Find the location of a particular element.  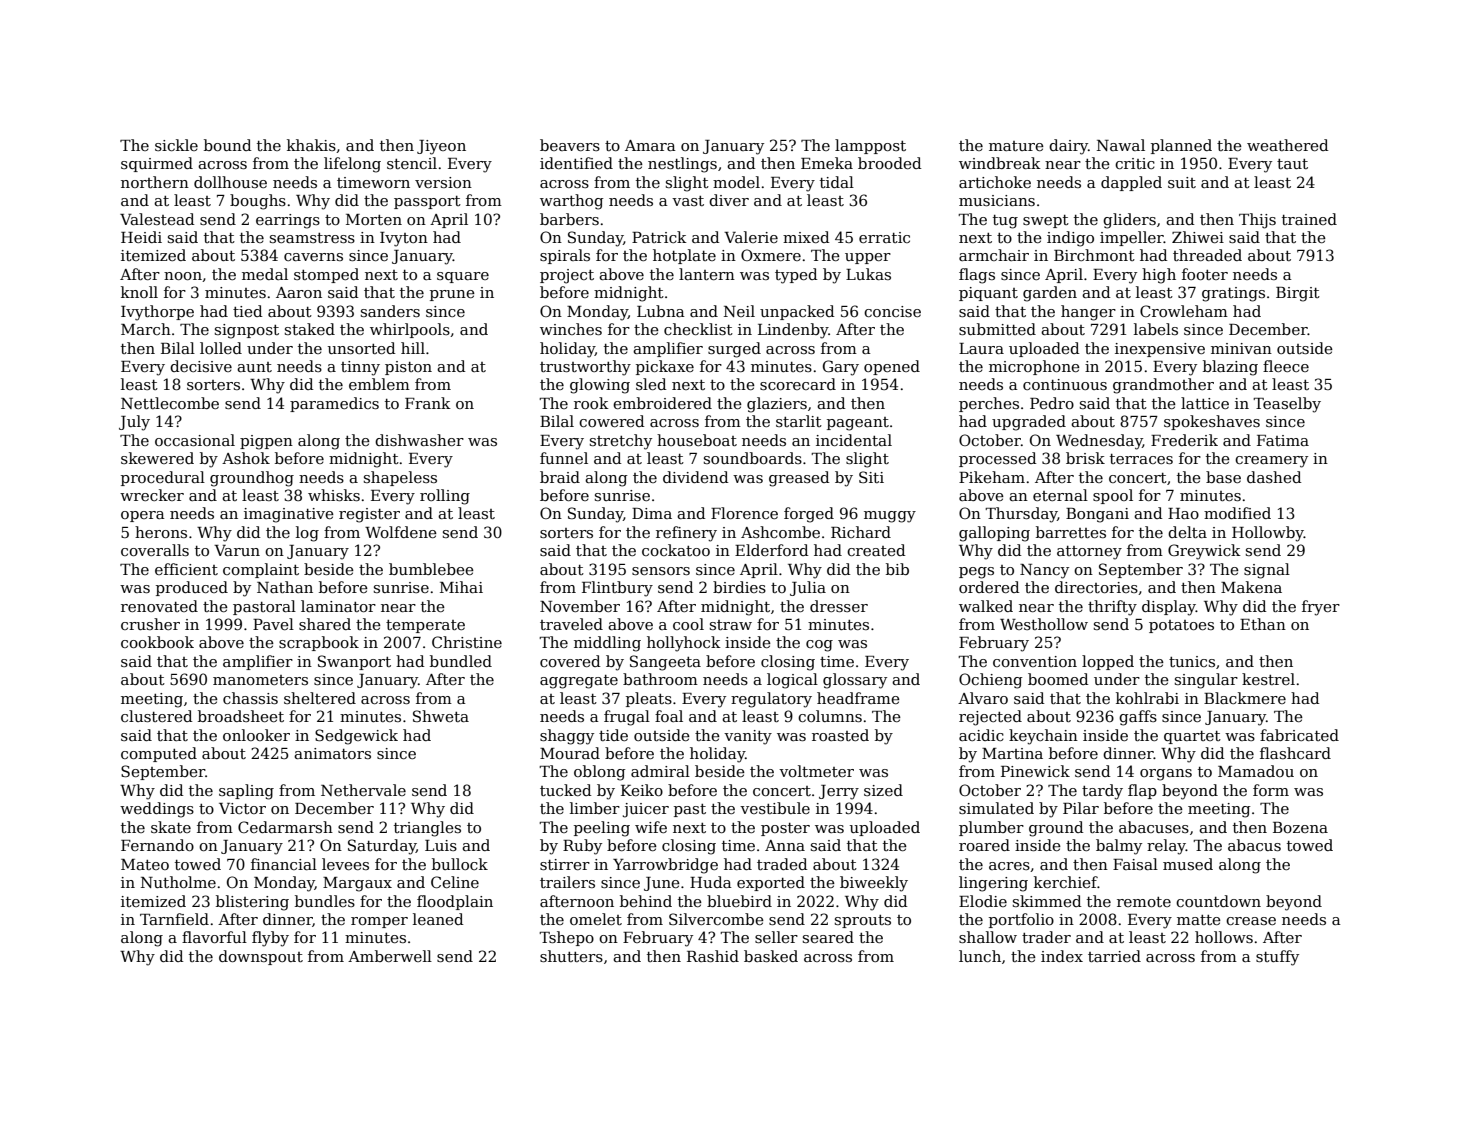

Birgit is located at coordinates (1298, 294).
